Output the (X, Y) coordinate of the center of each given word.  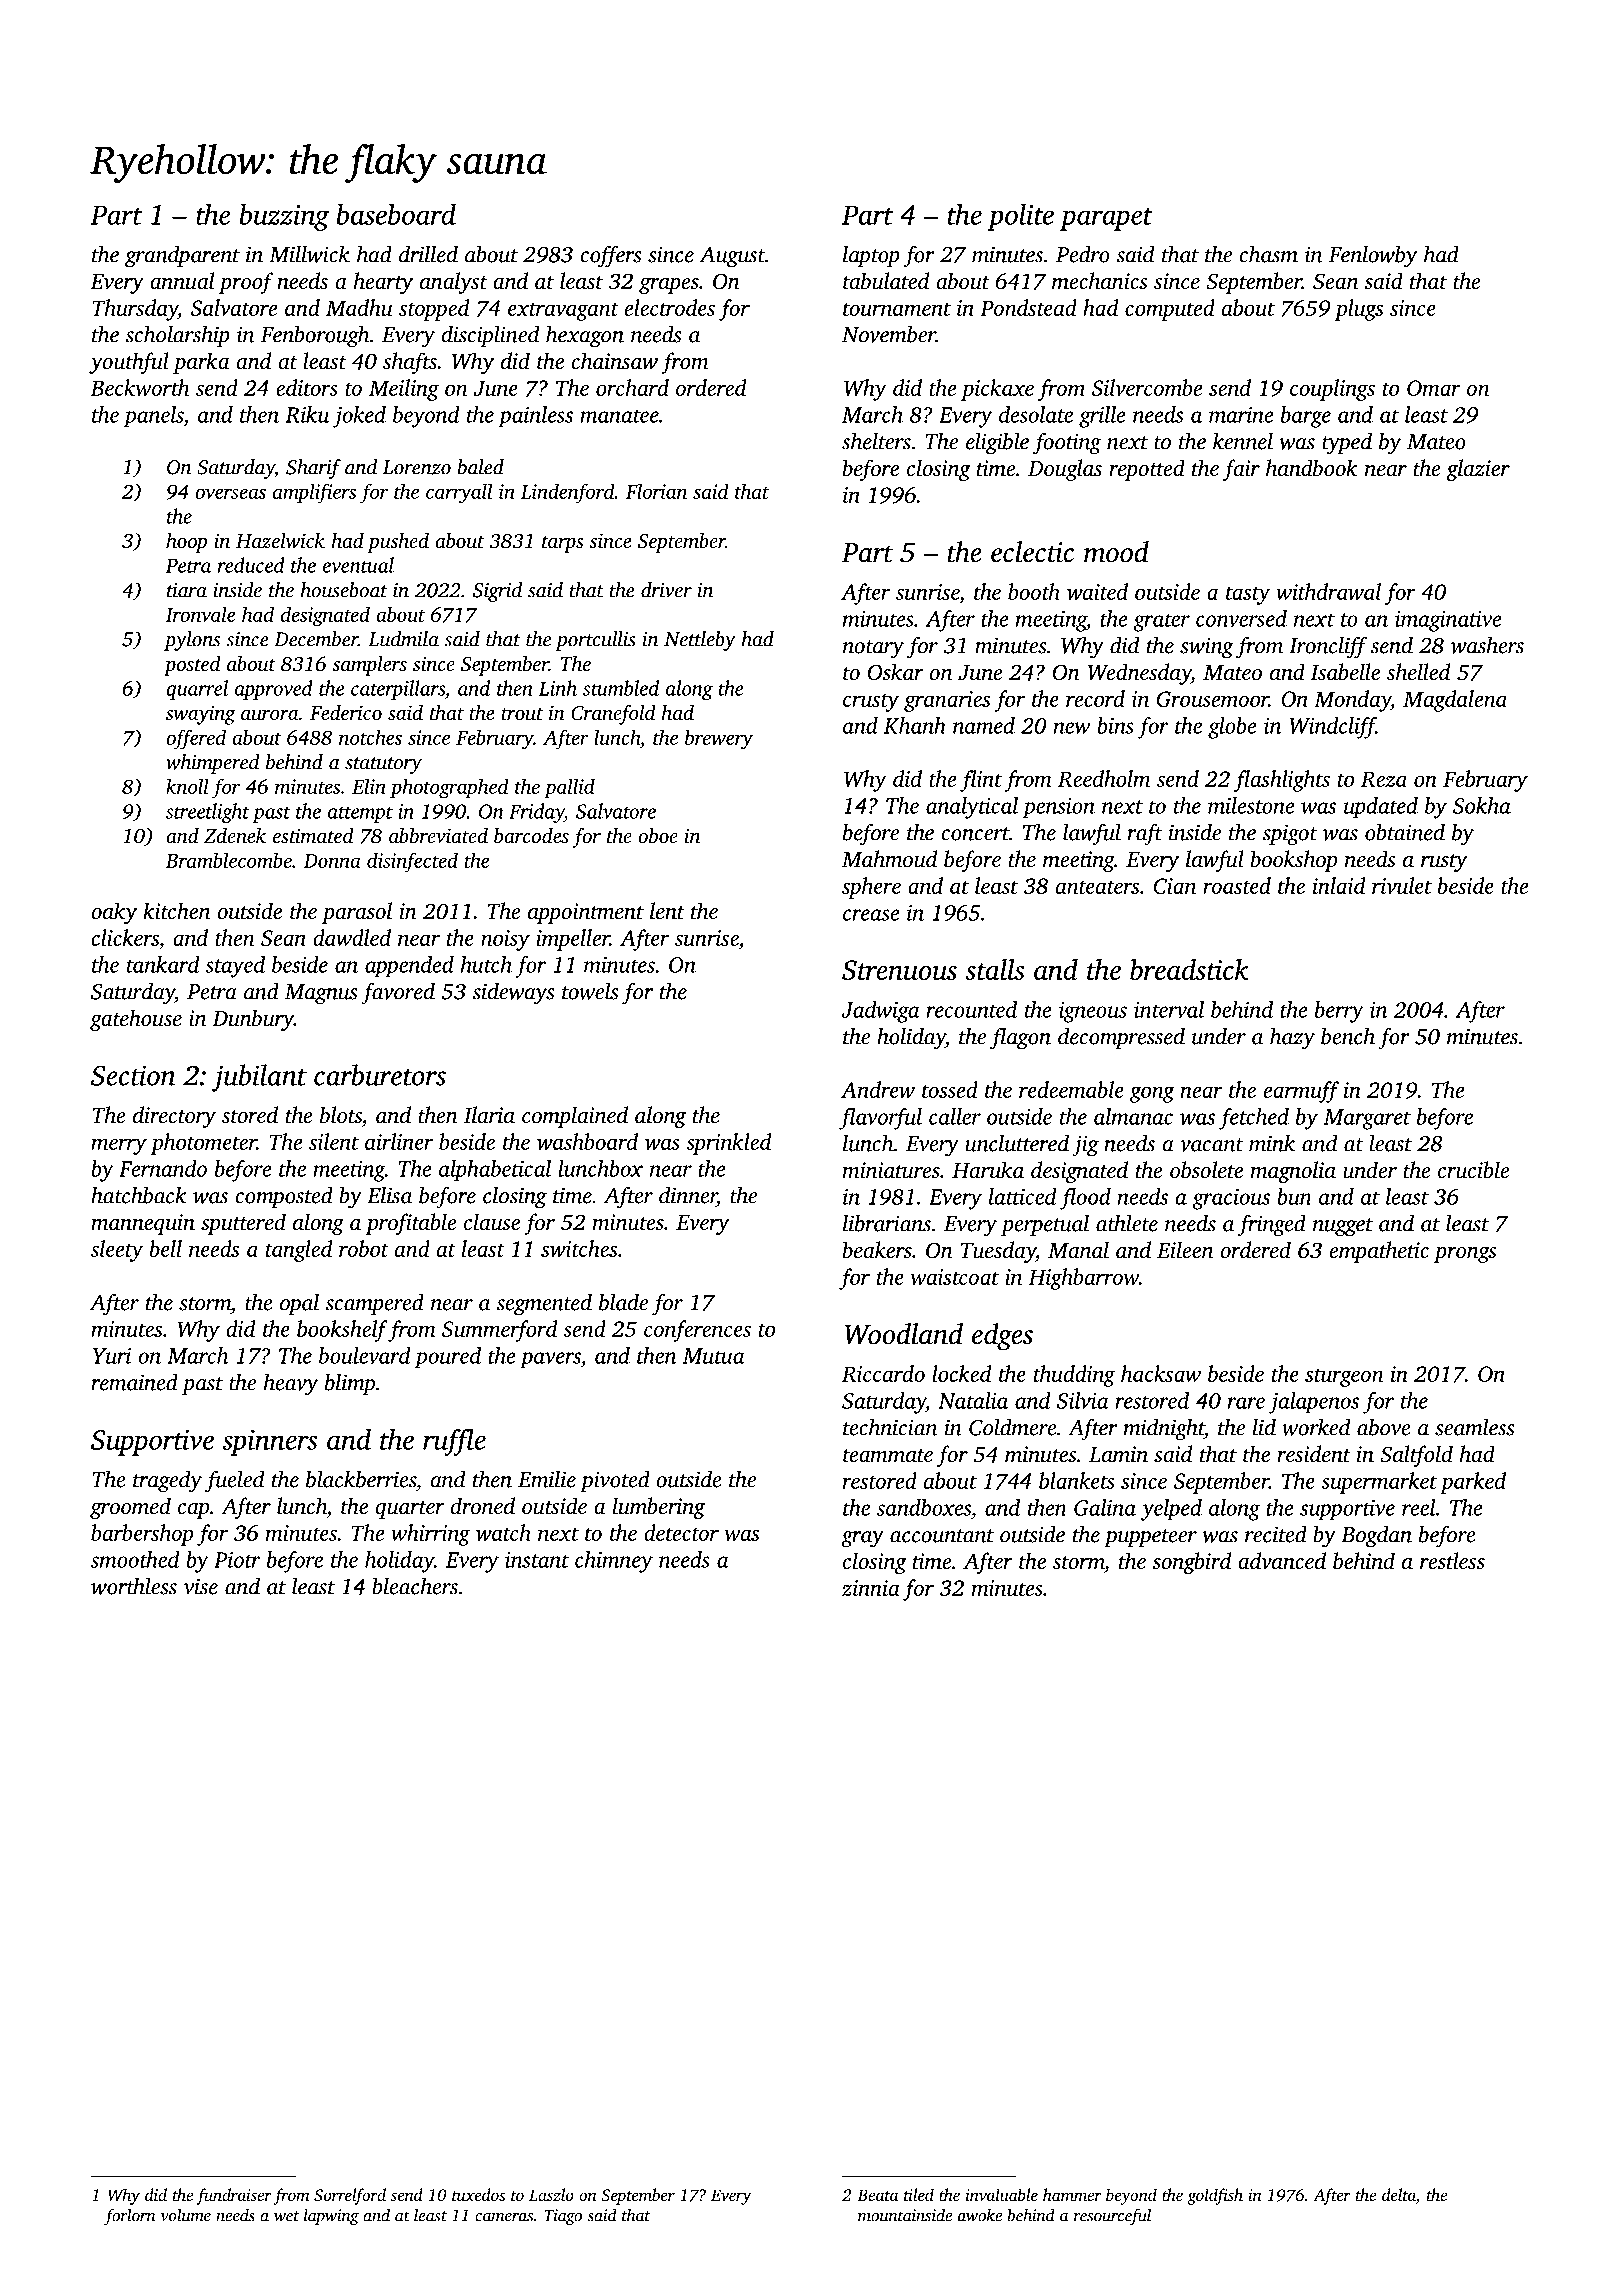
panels (154, 417)
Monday (1352, 701)
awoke (980, 2215)
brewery (719, 739)
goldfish (1215, 2196)
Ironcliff (1328, 647)
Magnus (321, 994)
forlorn (130, 2216)
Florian (656, 491)
